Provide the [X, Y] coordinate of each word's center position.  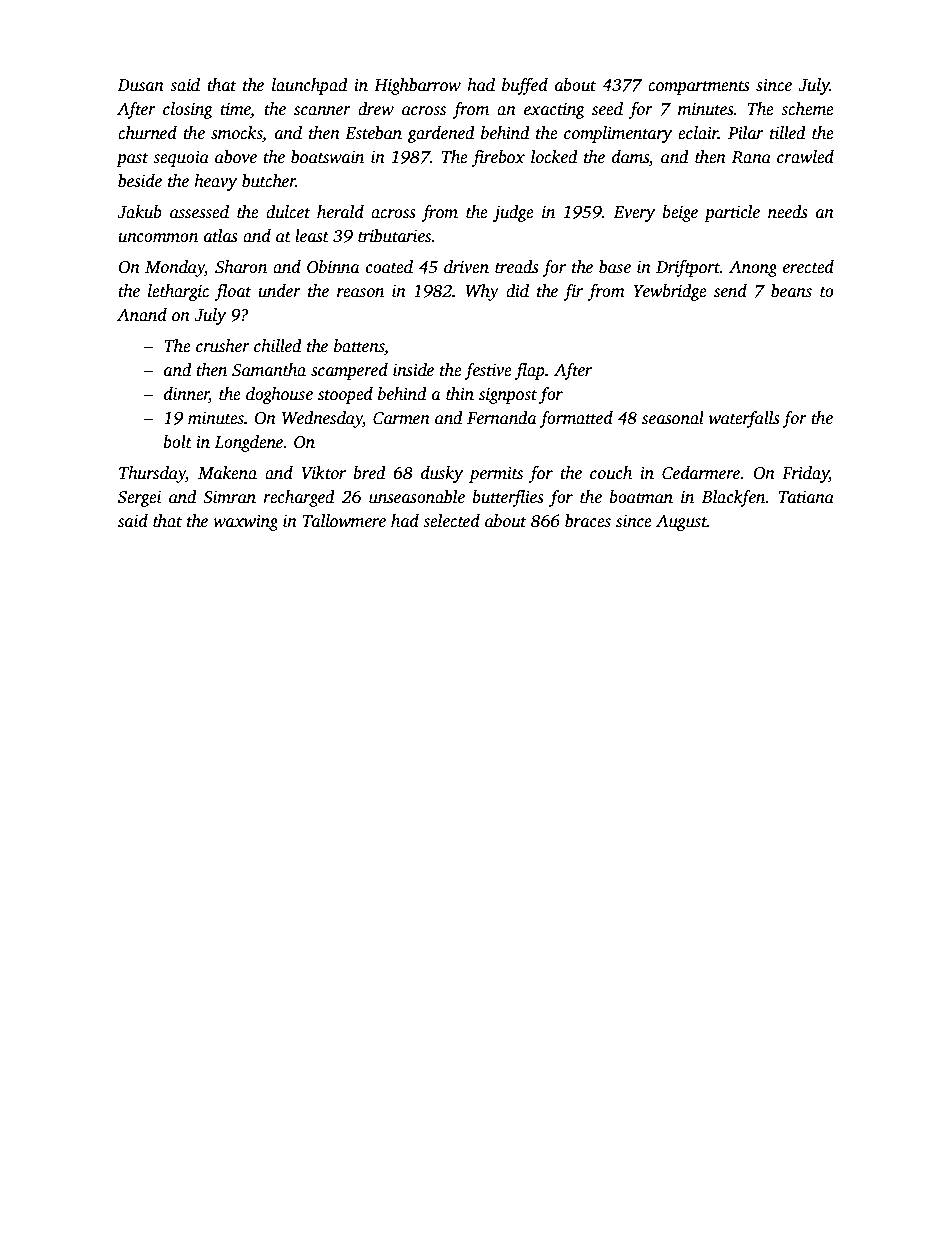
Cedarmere [701, 473]
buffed [525, 86]
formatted [576, 419]
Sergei [139, 499]
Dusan [141, 85]
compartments [699, 88]
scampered [349, 371]
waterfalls [744, 419]
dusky [442, 474]
